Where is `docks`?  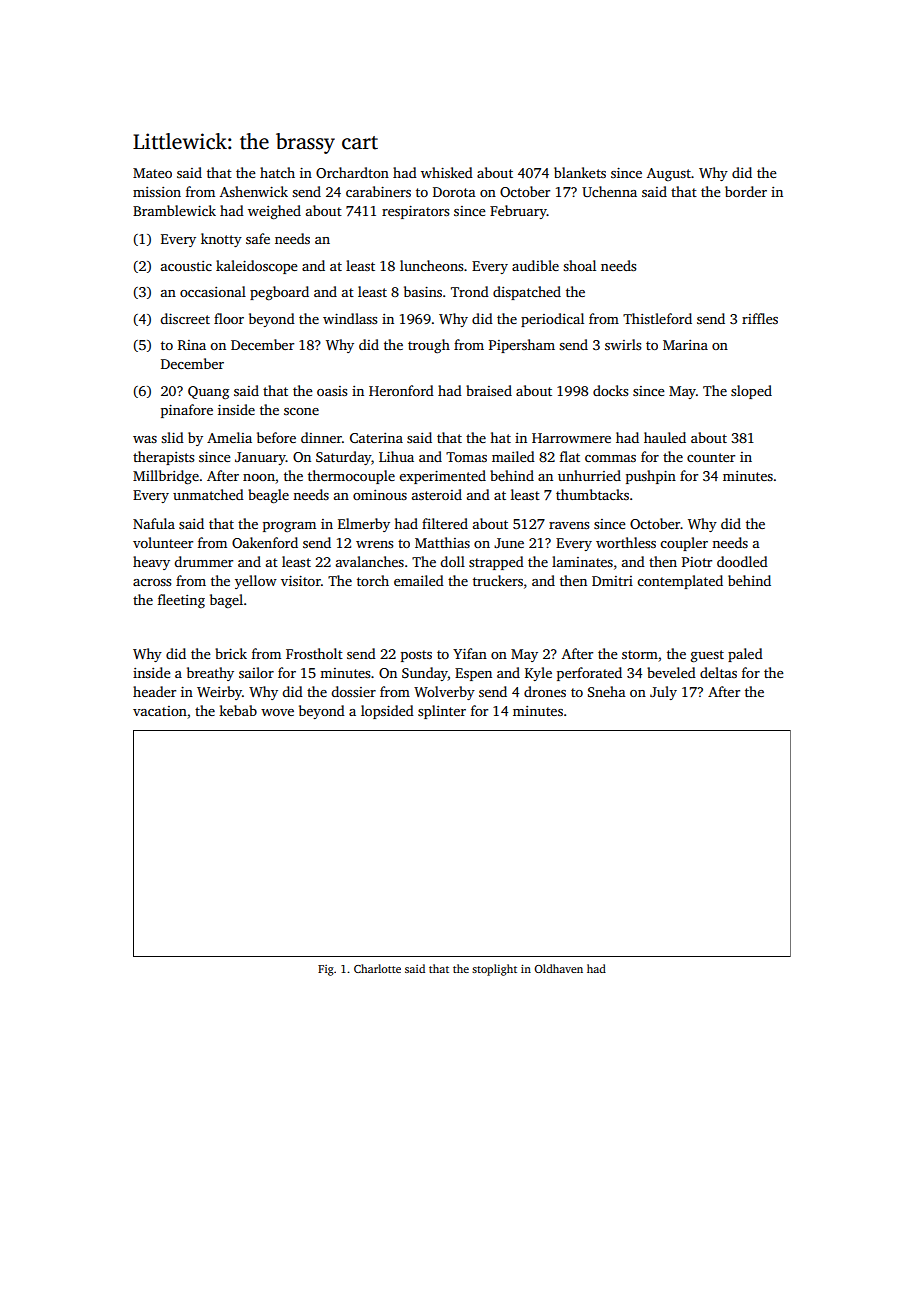 docks is located at coordinates (610, 390).
